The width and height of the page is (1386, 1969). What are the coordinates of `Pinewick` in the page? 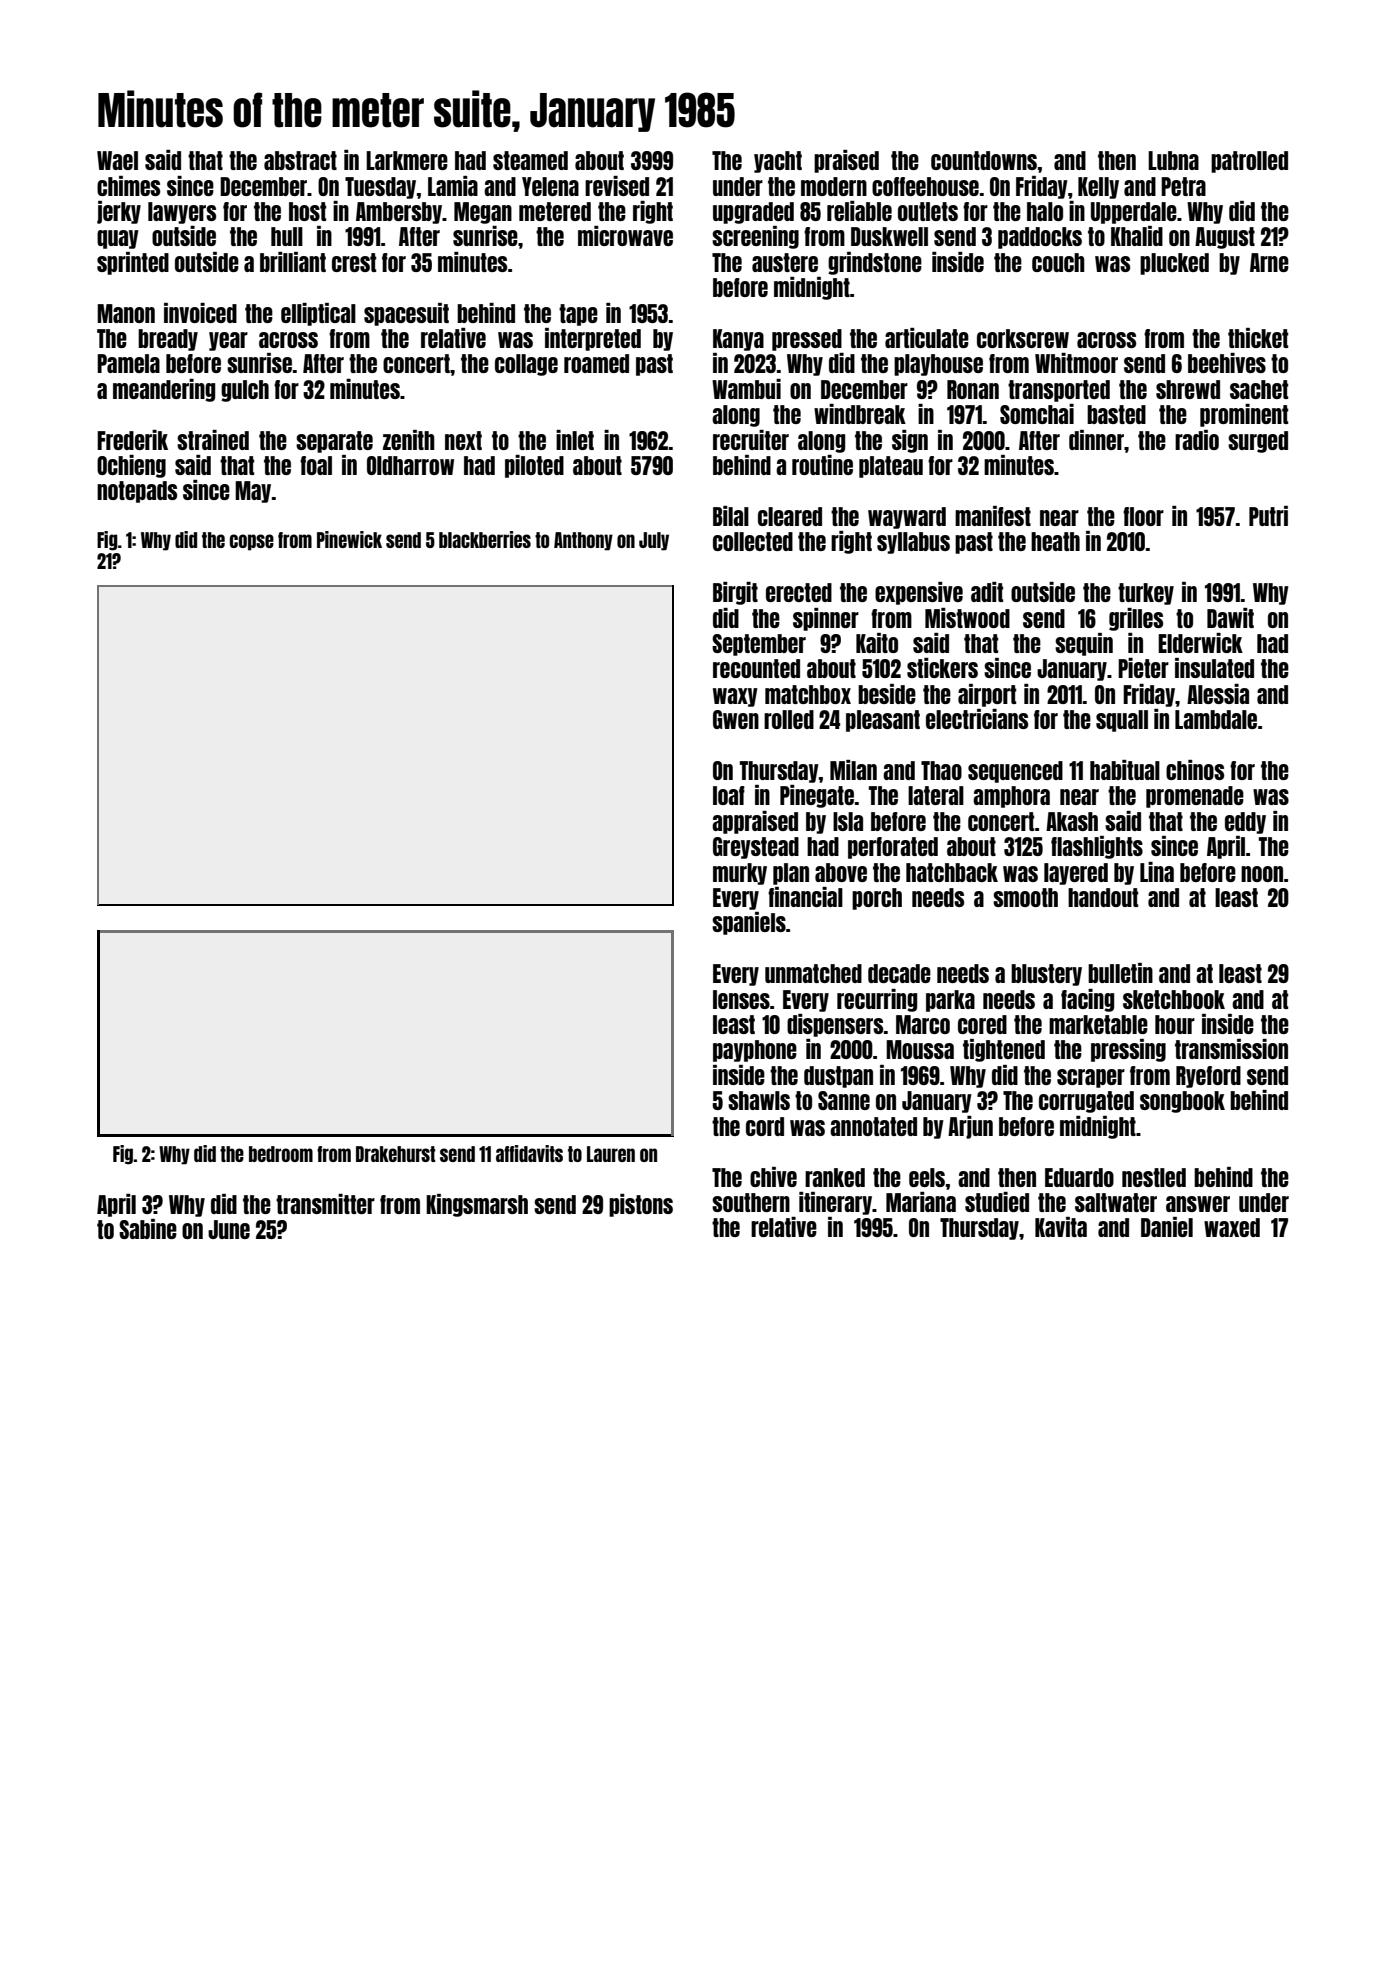 It's located at (349, 539).
